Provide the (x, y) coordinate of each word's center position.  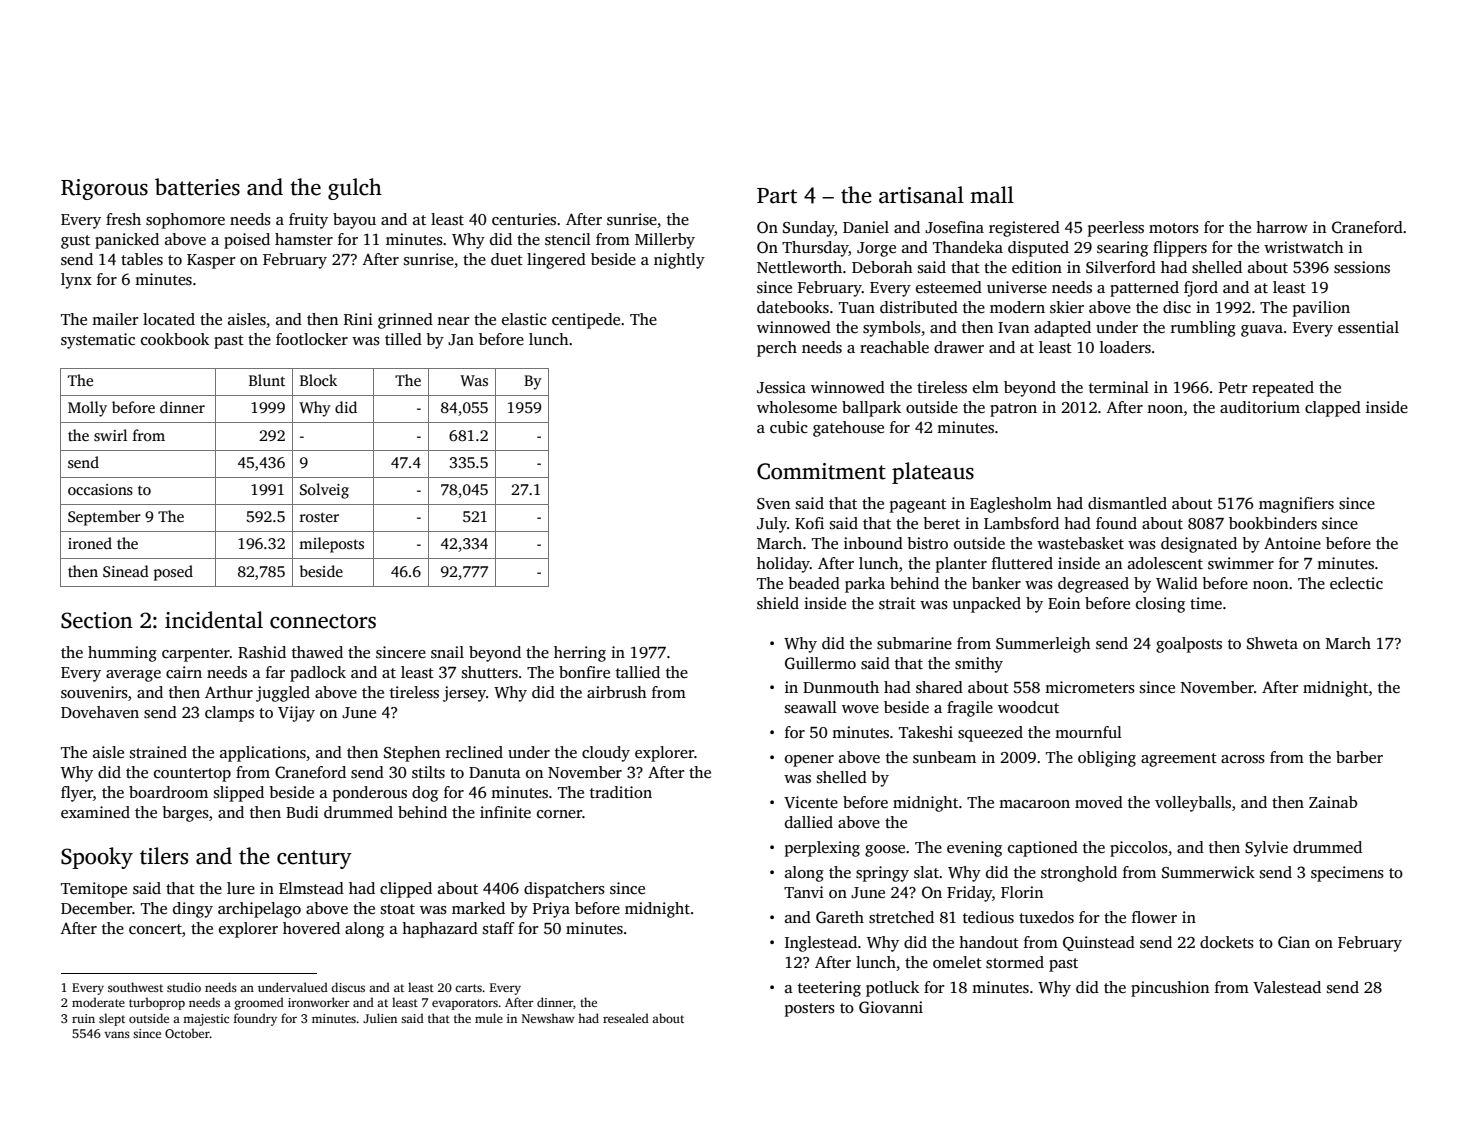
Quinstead (1099, 943)
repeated (1283, 389)
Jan (461, 339)
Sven (773, 504)
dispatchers (564, 890)
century (314, 859)
